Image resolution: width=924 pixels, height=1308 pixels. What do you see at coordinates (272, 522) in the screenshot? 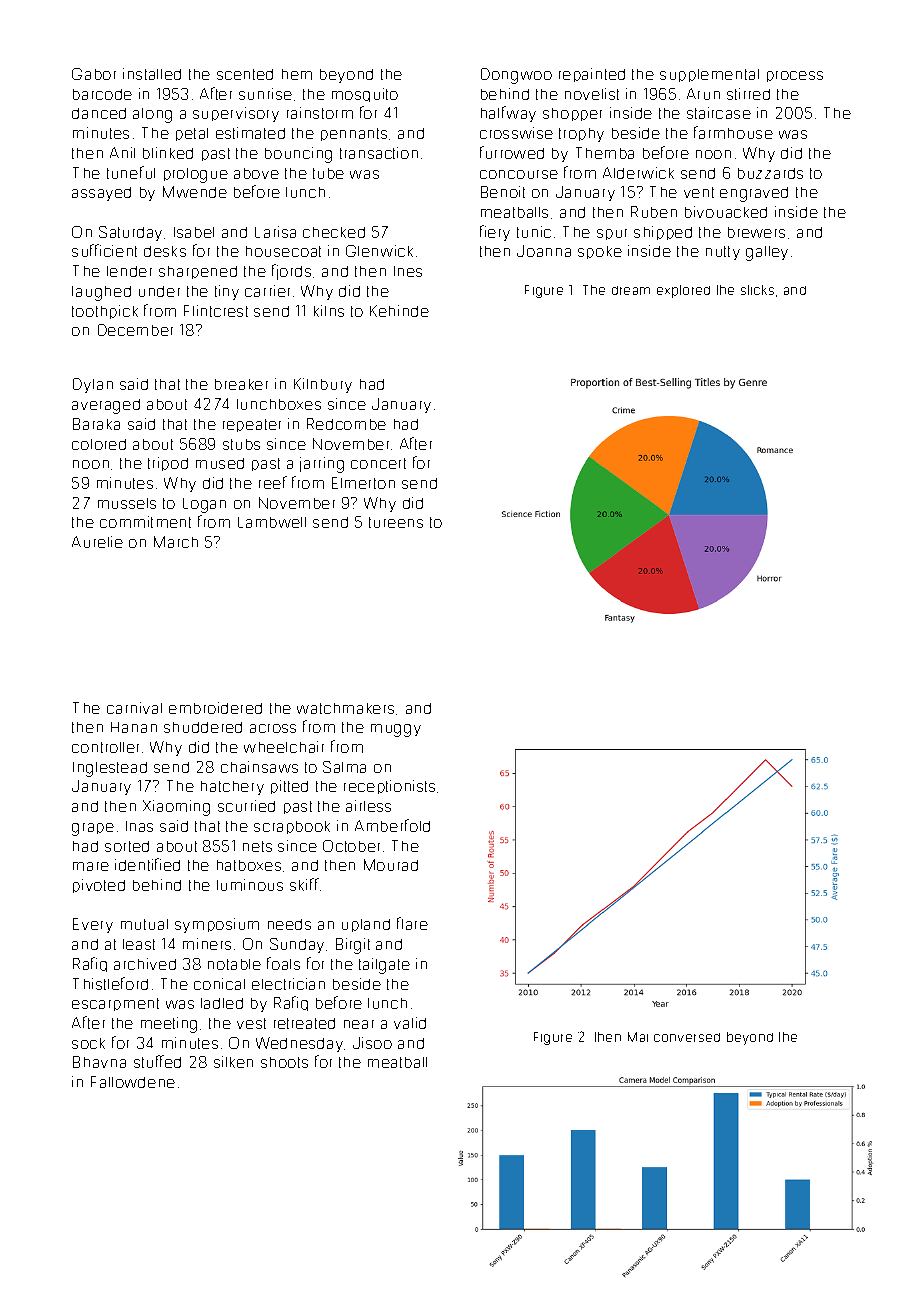
I see `Lambwell` at bounding box center [272, 522].
